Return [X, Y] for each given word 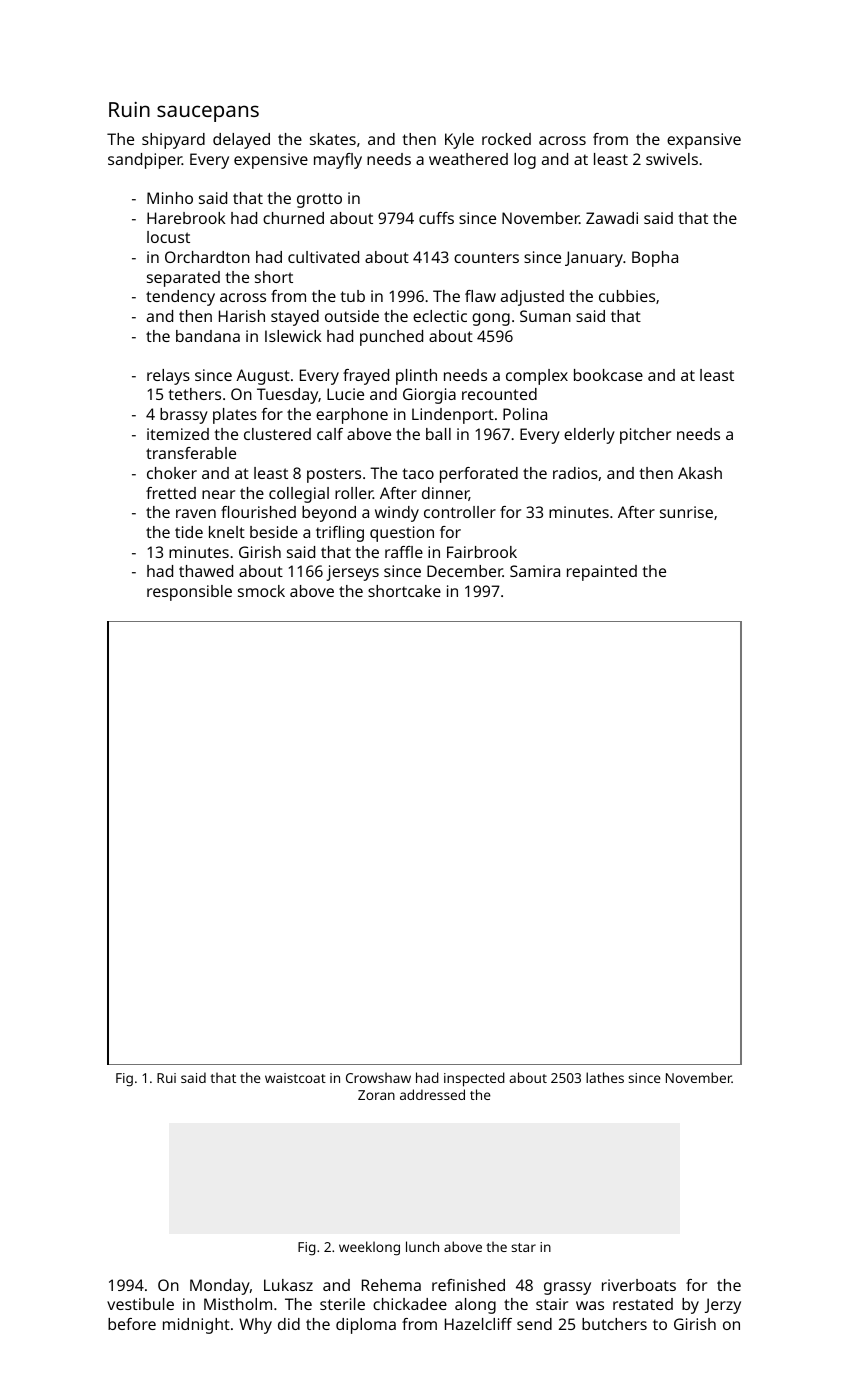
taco [418, 473]
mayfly [338, 161]
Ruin [129, 109]
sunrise [686, 512]
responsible [189, 593]
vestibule [140, 1304]
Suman [545, 316]
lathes [605, 1077]
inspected [474, 1079]
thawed [206, 571]
